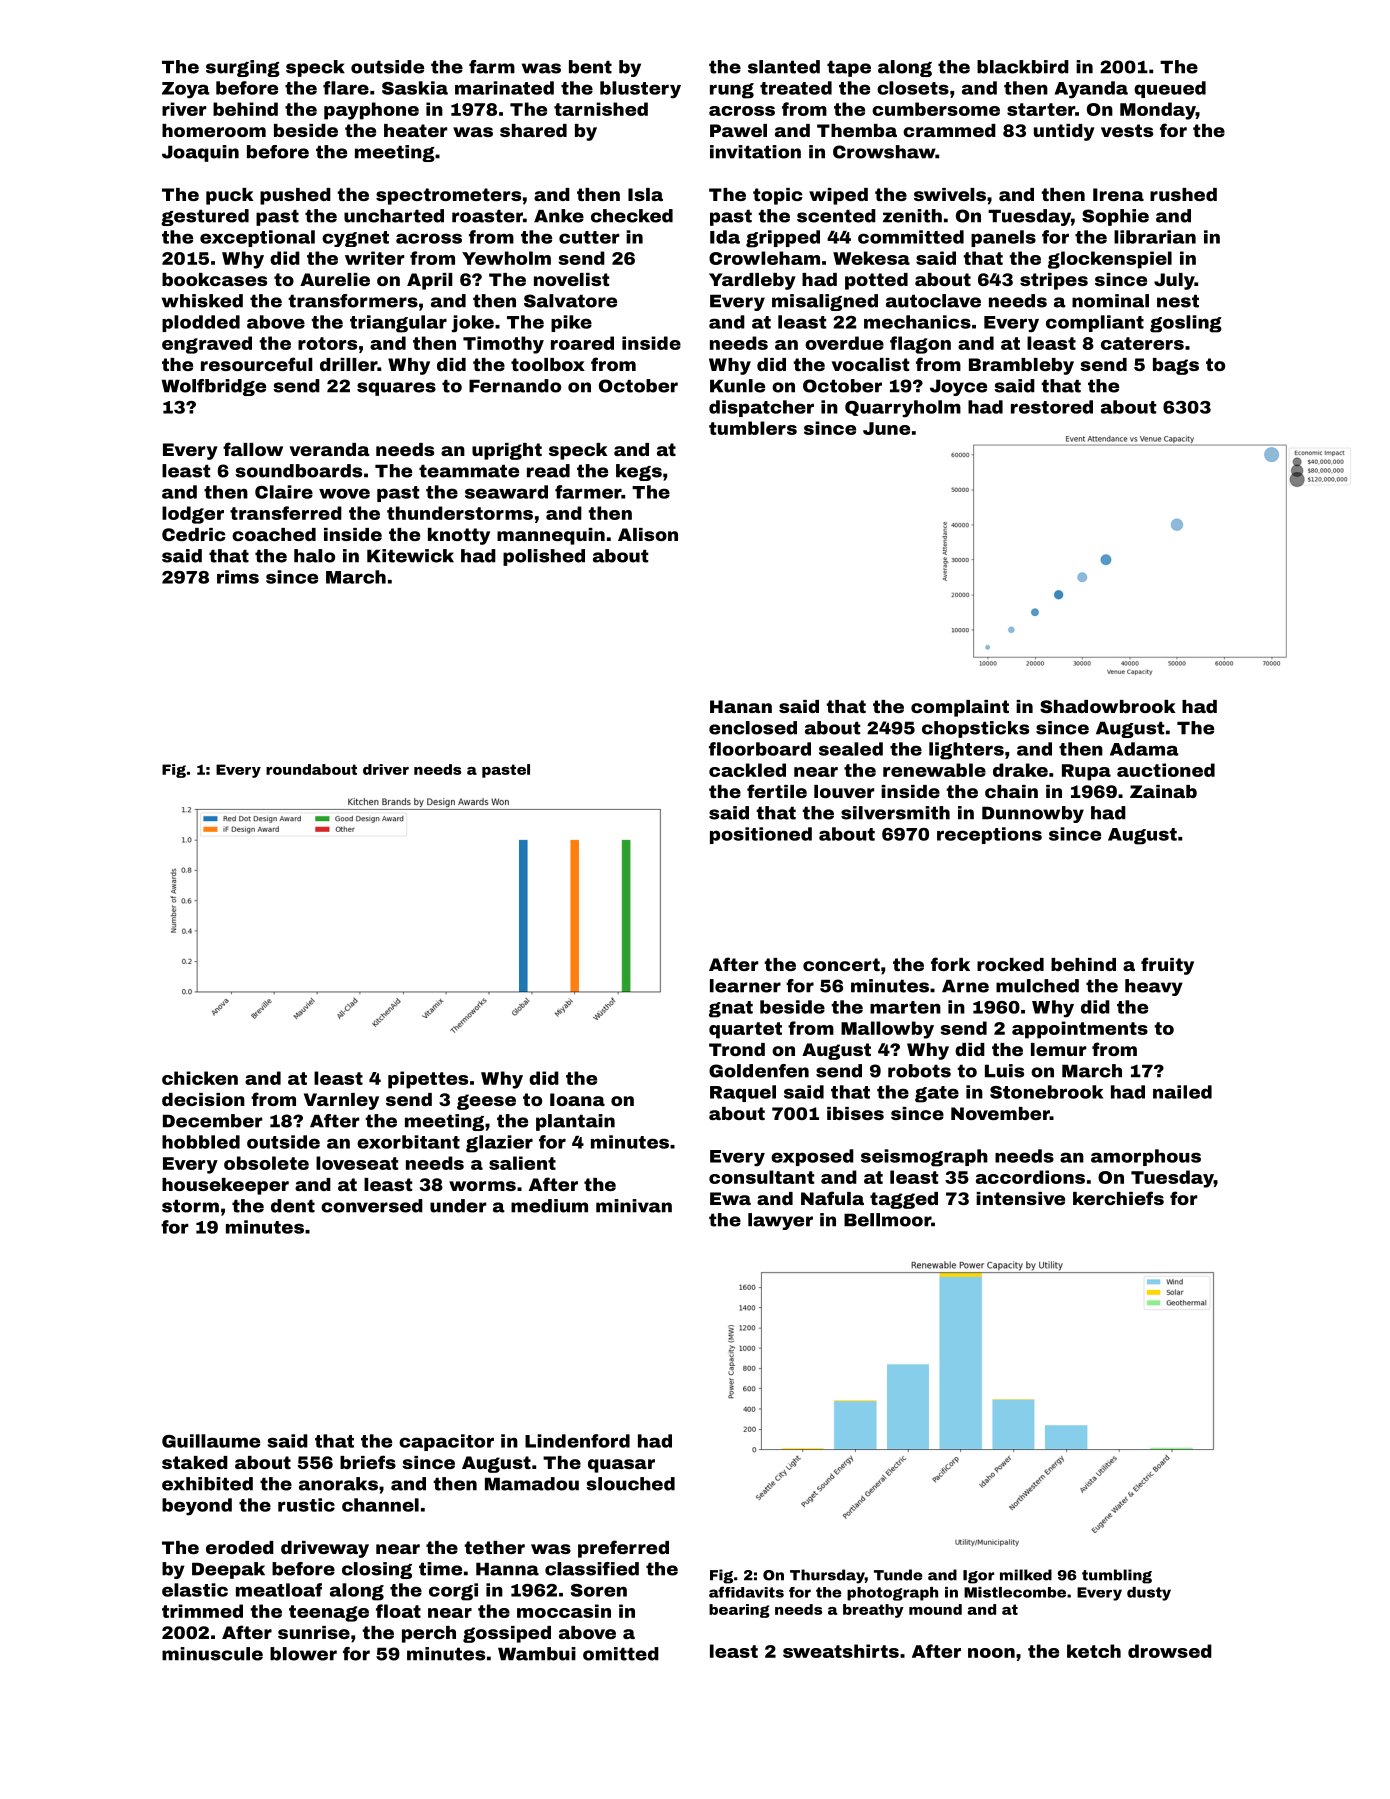  What do you see at coordinates (1023, 67) in the document?
I see `blackbird` at bounding box center [1023, 67].
